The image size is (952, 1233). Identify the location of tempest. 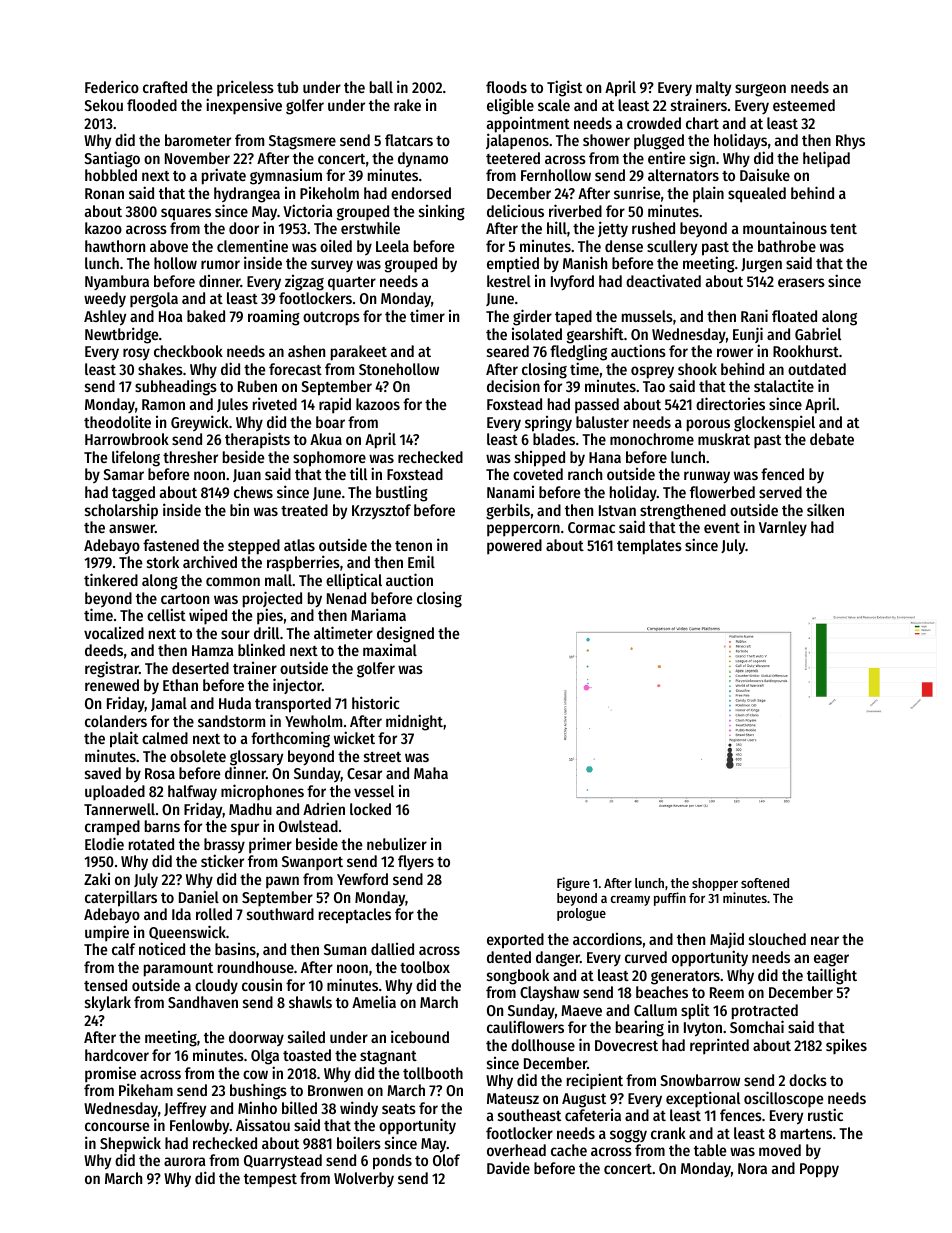
(270, 1181).
